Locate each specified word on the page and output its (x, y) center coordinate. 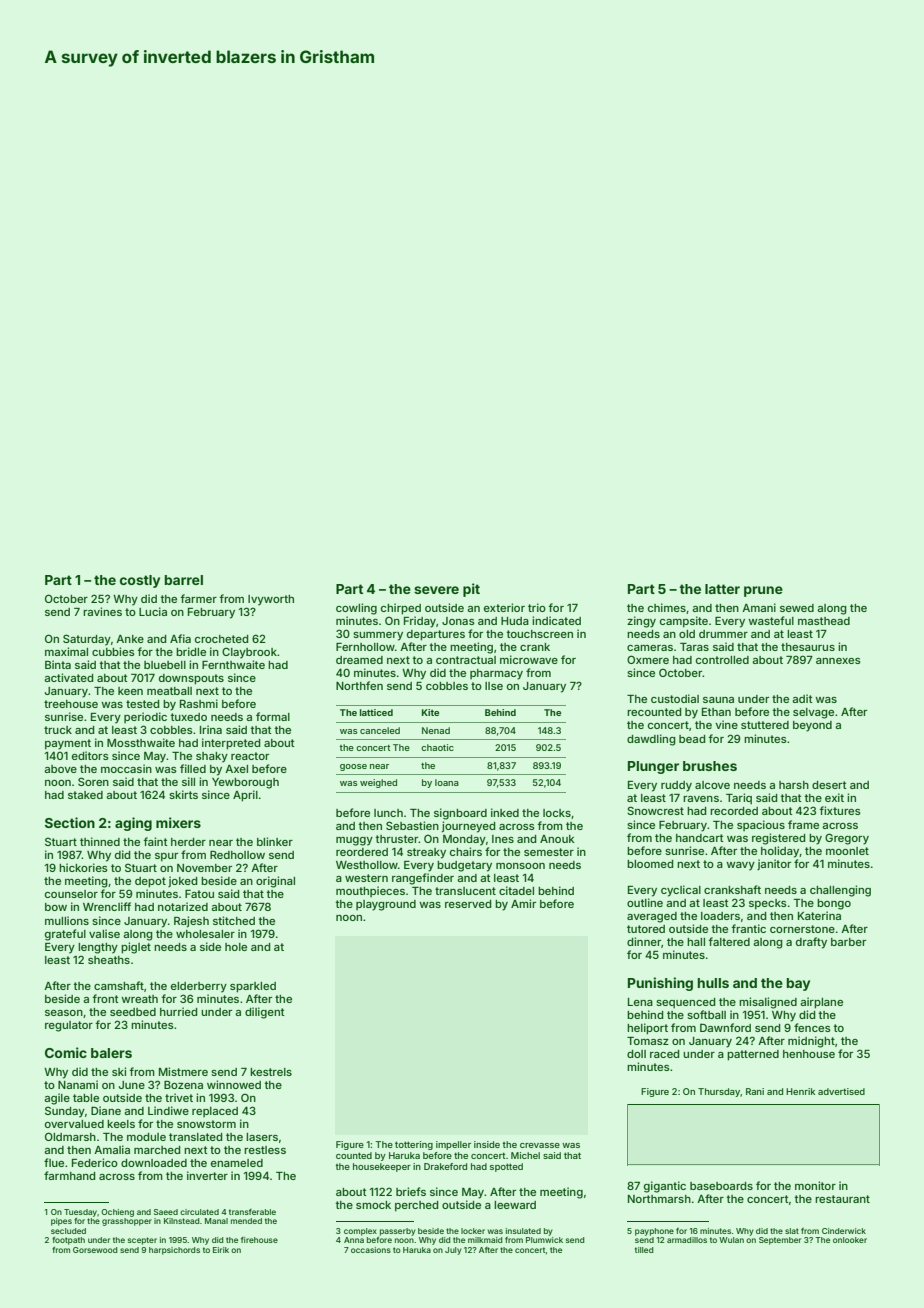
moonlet (847, 851)
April (245, 796)
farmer (198, 598)
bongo (834, 904)
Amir (523, 903)
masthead (824, 621)
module (146, 1137)
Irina (211, 729)
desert (829, 785)
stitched (234, 920)
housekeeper (382, 1167)
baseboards (721, 1186)
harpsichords (174, 1251)
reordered (362, 852)
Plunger (653, 767)
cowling (356, 609)
